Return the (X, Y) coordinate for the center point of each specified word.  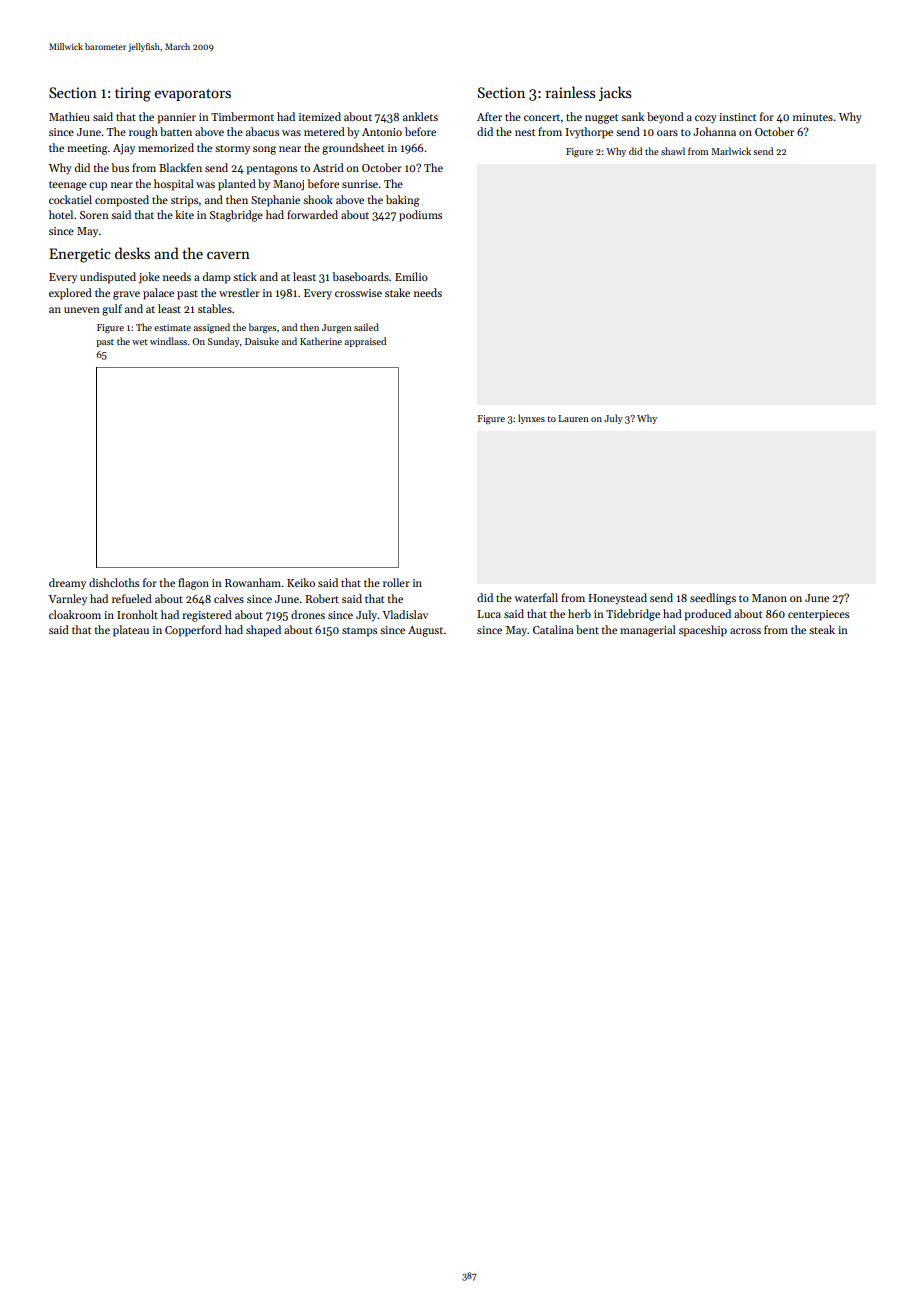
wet (140, 342)
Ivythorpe (589, 133)
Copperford (193, 631)
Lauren (573, 418)
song (264, 150)
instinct (737, 117)
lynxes (531, 419)
